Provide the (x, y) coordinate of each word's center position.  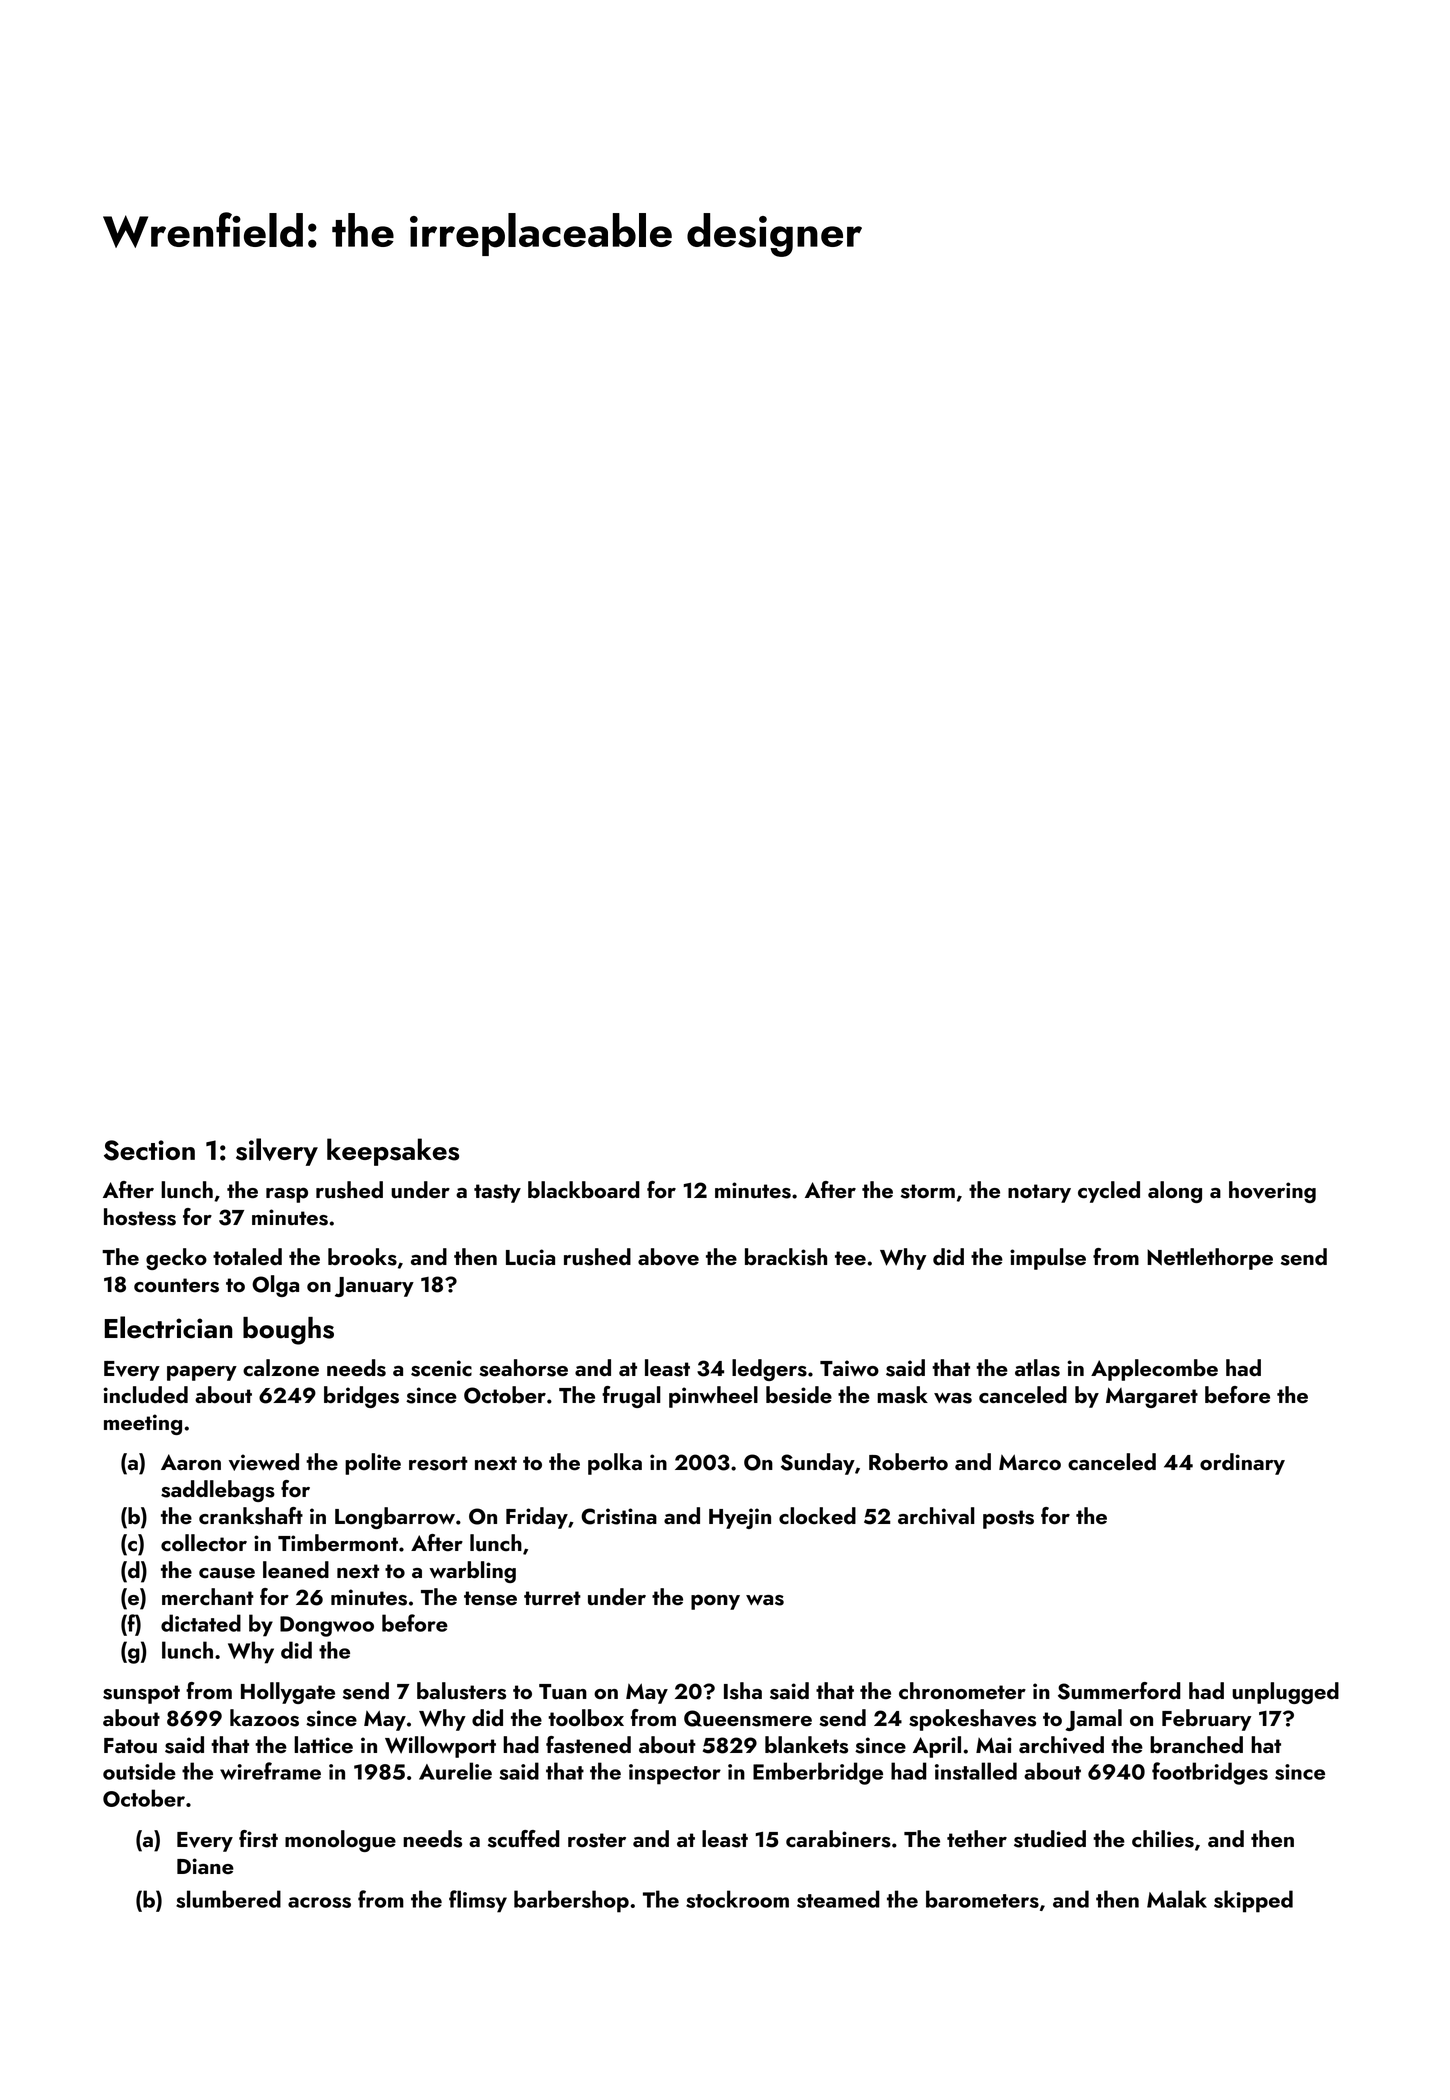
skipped (1253, 1901)
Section (149, 1150)
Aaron (191, 1462)
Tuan (563, 1692)
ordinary (1242, 1464)
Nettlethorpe (1210, 1259)
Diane (205, 1866)
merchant (208, 1597)
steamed (838, 1899)
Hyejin (740, 1518)
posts (1008, 1519)
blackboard (584, 1190)
